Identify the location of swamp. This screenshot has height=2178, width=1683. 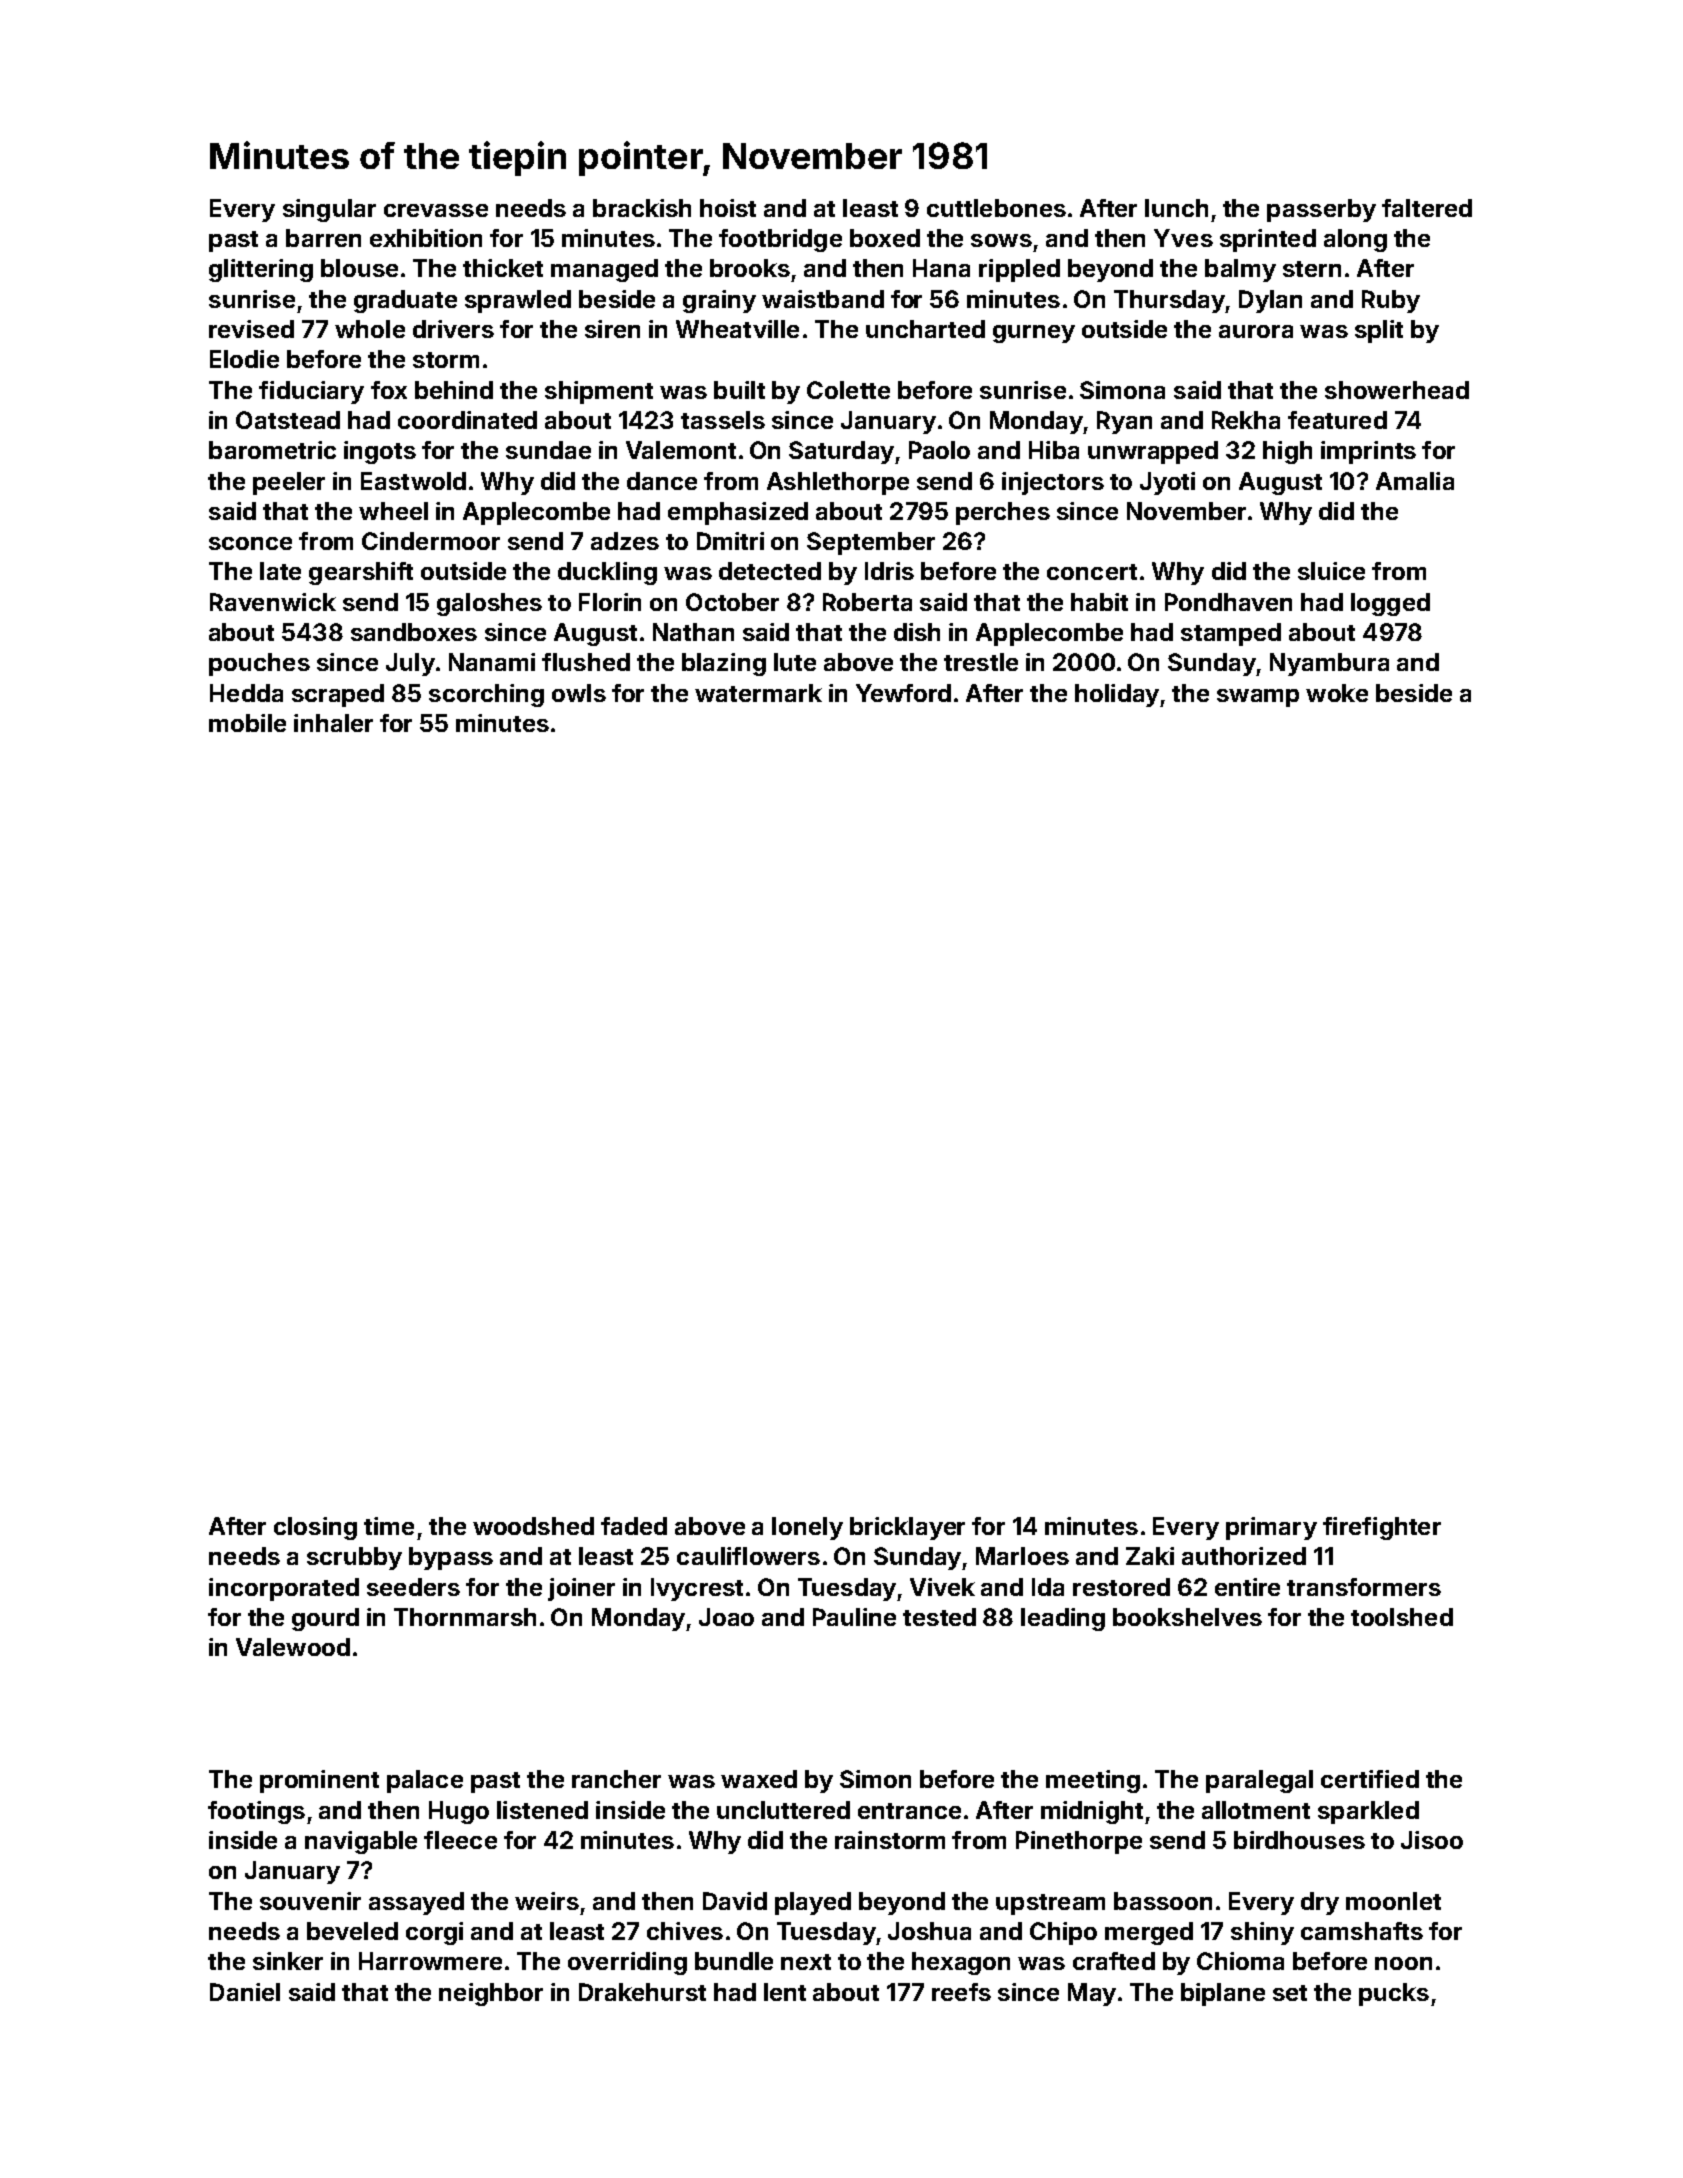
(1258, 698).
